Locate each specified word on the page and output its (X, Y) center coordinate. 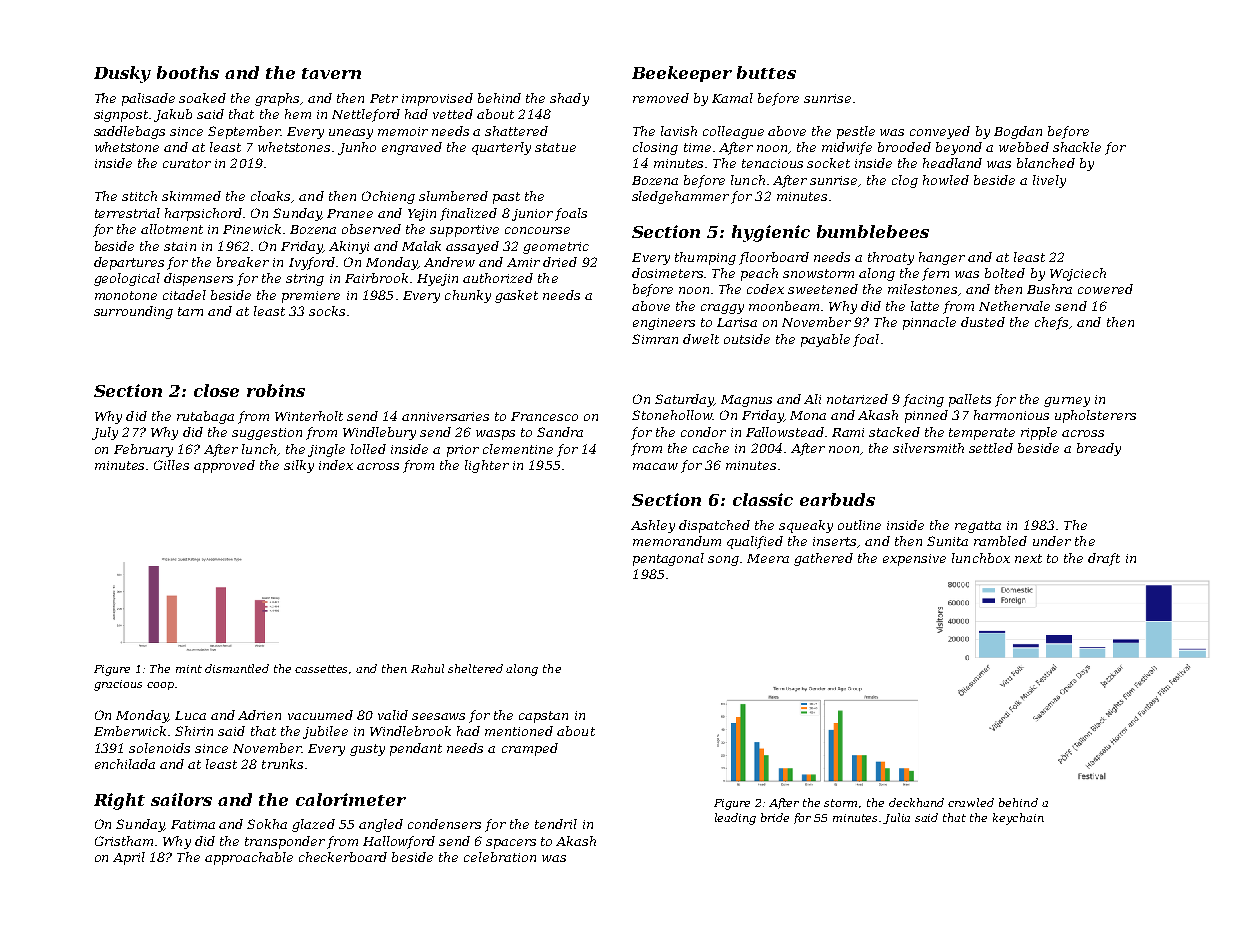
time (697, 147)
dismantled (237, 668)
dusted (983, 322)
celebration (500, 857)
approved (224, 466)
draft (1104, 559)
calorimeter (351, 799)
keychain (1018, 819)
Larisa (737, 322)
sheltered (475, 668)
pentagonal (668, 559)
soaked (202, 98)
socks (327, 311)
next (1028, 558)
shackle (1077, 147)
